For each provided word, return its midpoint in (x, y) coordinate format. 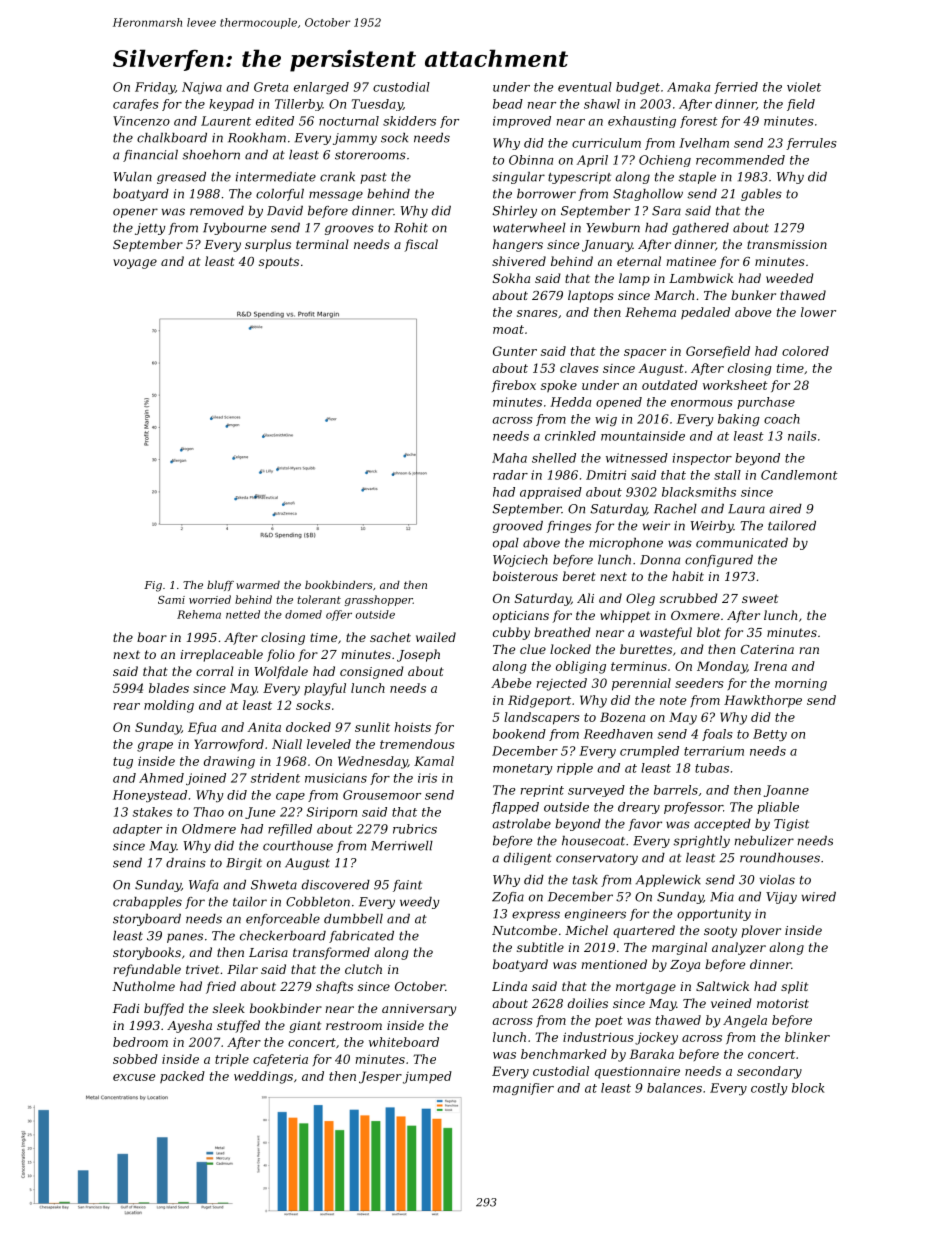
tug (123, 763)
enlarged (321, 88)
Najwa (202, 88)
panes (185, 938)
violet (804, 87)
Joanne (786, 791)
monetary (523, 769)
